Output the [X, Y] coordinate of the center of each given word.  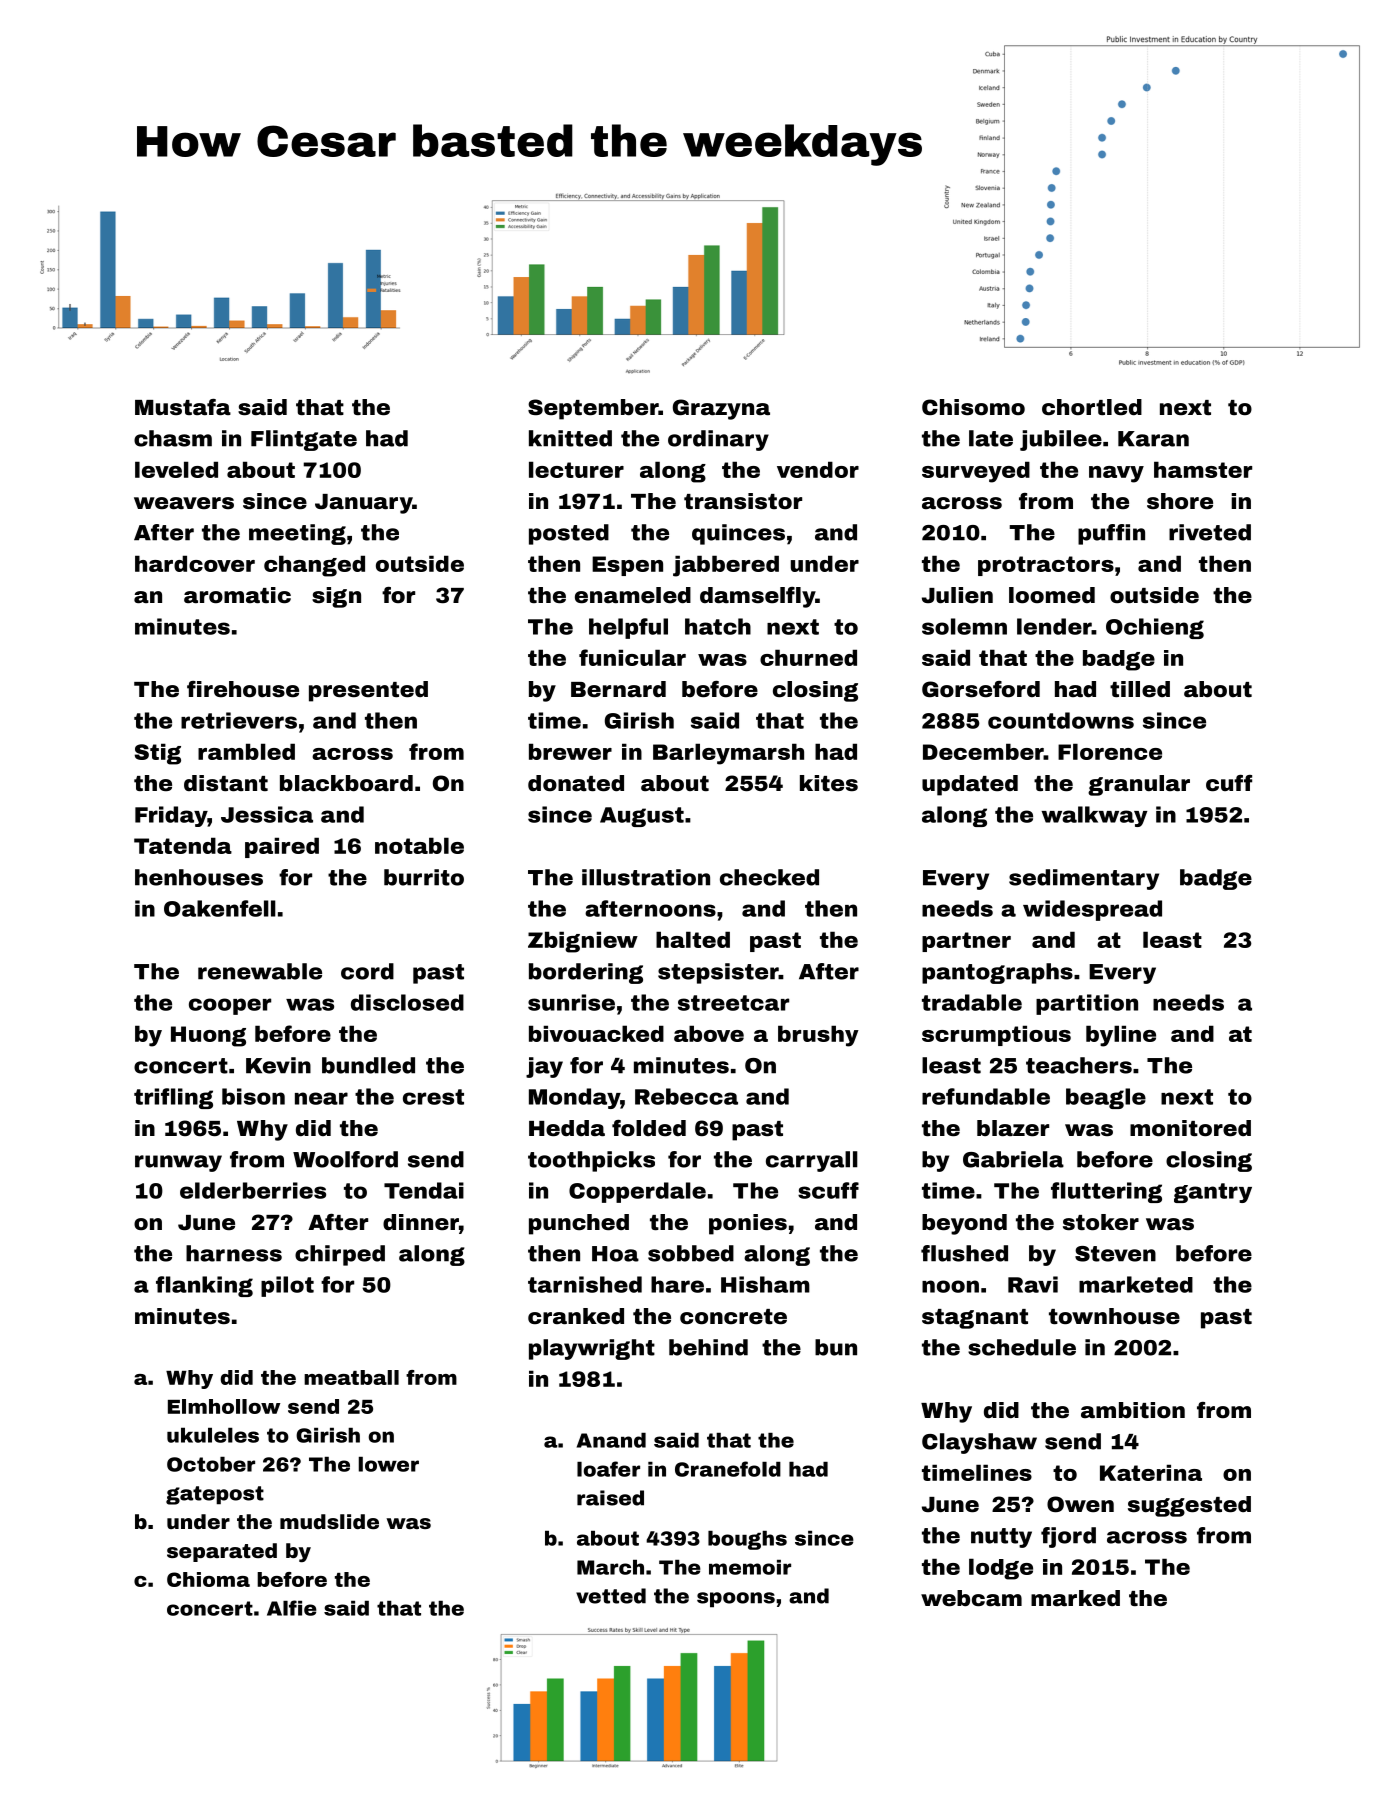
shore [1180, 501]
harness [234, 1253]
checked [769, 877]
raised [610, 1498]
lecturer [576, 469]
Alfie [292, 1608]
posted [569, 534]
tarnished [585, 1284]
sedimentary [1084, 879]
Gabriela [1013, 1159]
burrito [424, 877]
